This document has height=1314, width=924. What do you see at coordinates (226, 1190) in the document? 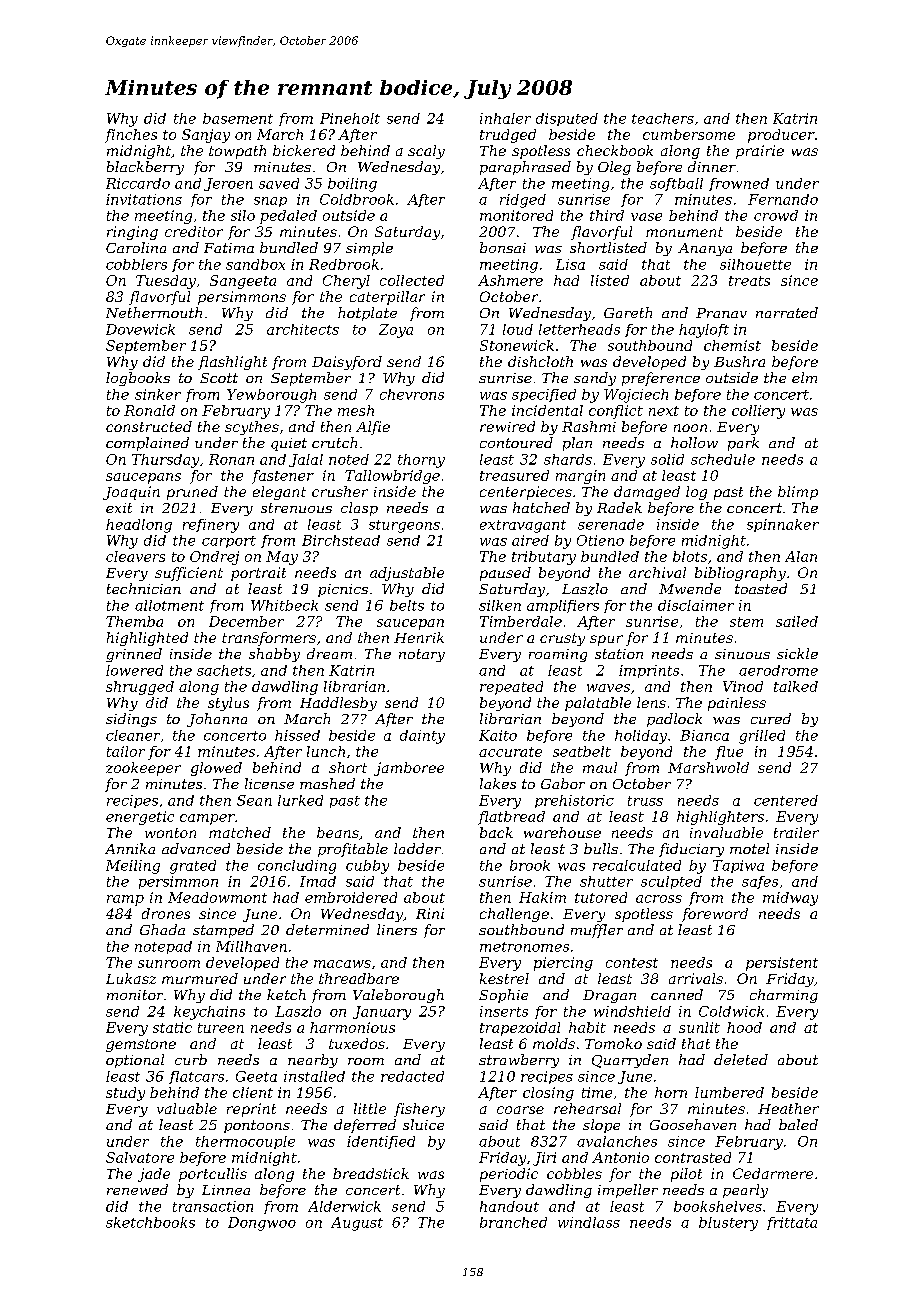
I see `Linnea` at bounding box center [226, 1190].
